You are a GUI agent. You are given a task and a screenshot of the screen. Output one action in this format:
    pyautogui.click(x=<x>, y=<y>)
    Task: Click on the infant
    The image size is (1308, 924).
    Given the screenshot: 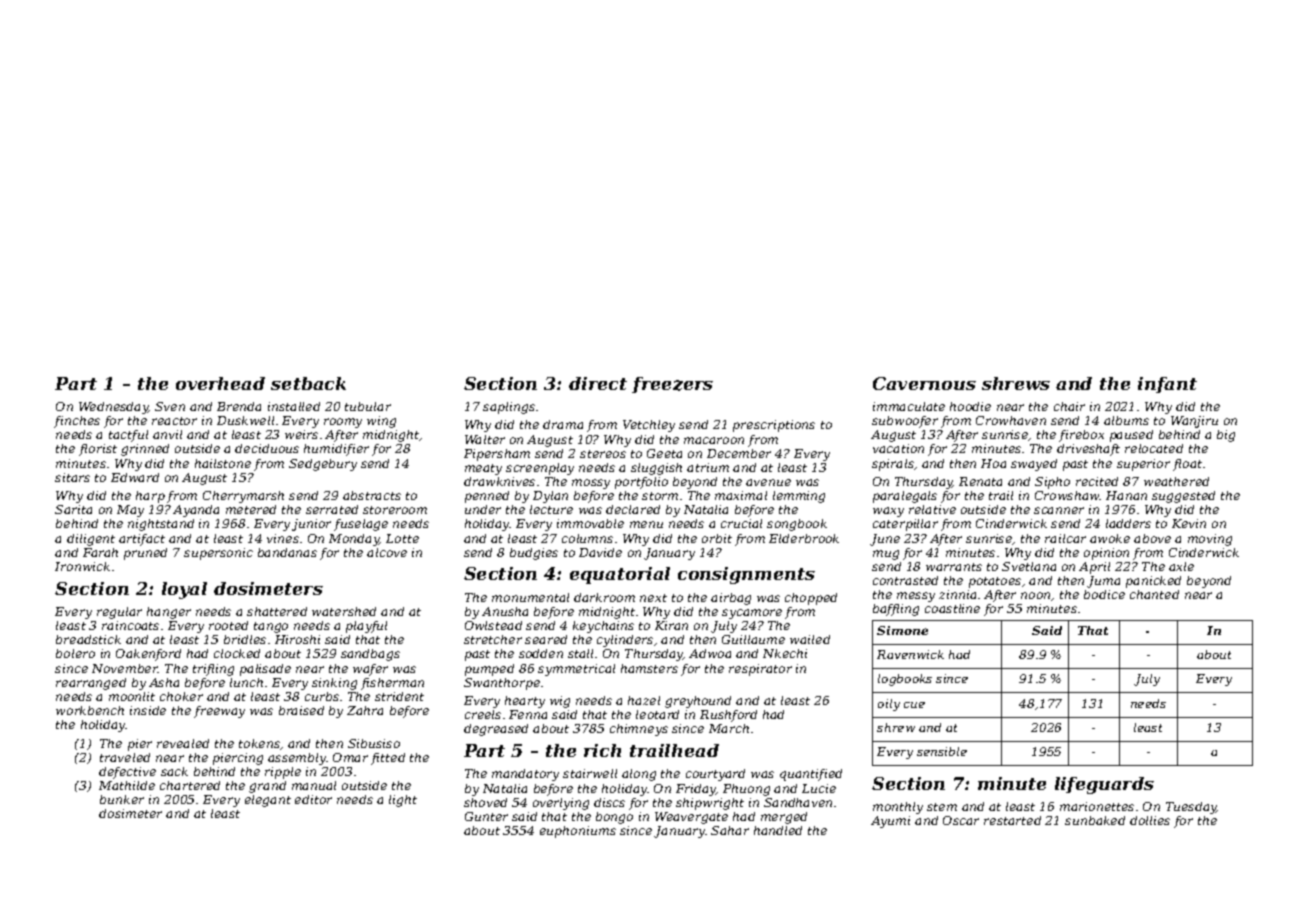 What is the action you would take?
    pyautogui.click(x=1167, y=385)
